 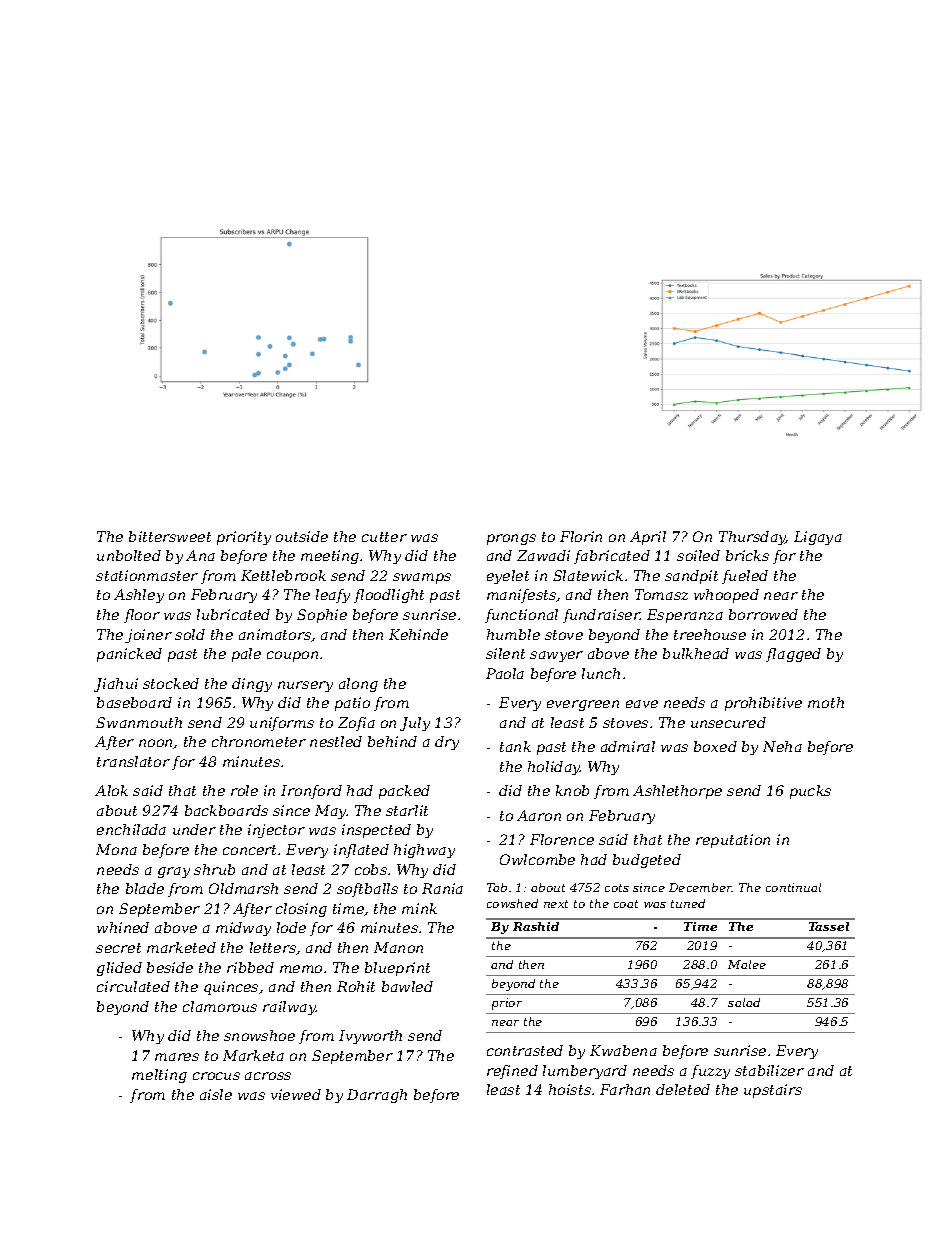 I want to click on Paola, so click(x=505, y=673).
